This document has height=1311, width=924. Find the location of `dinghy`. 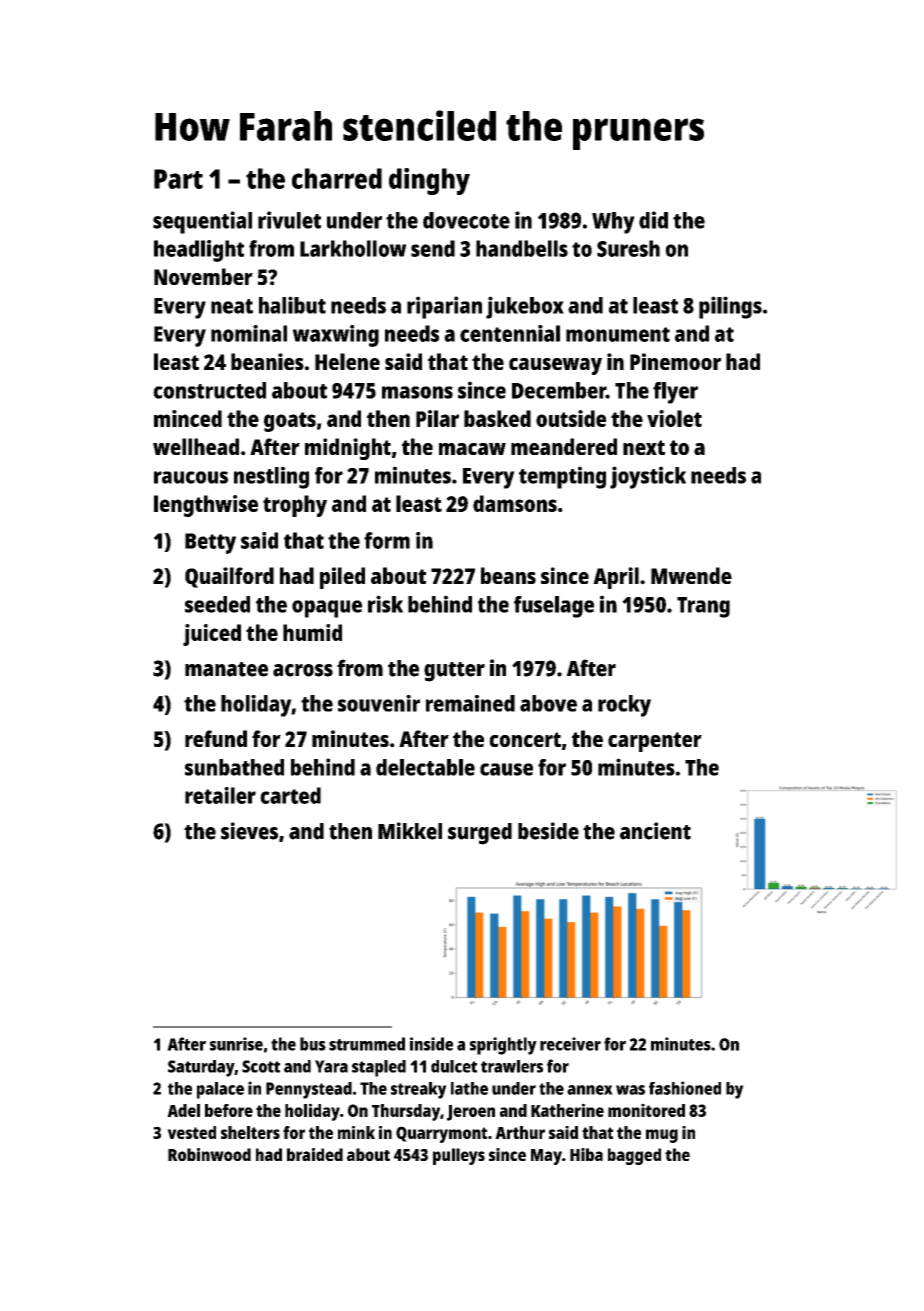

dinghy is located at coordinates (429, 181).
